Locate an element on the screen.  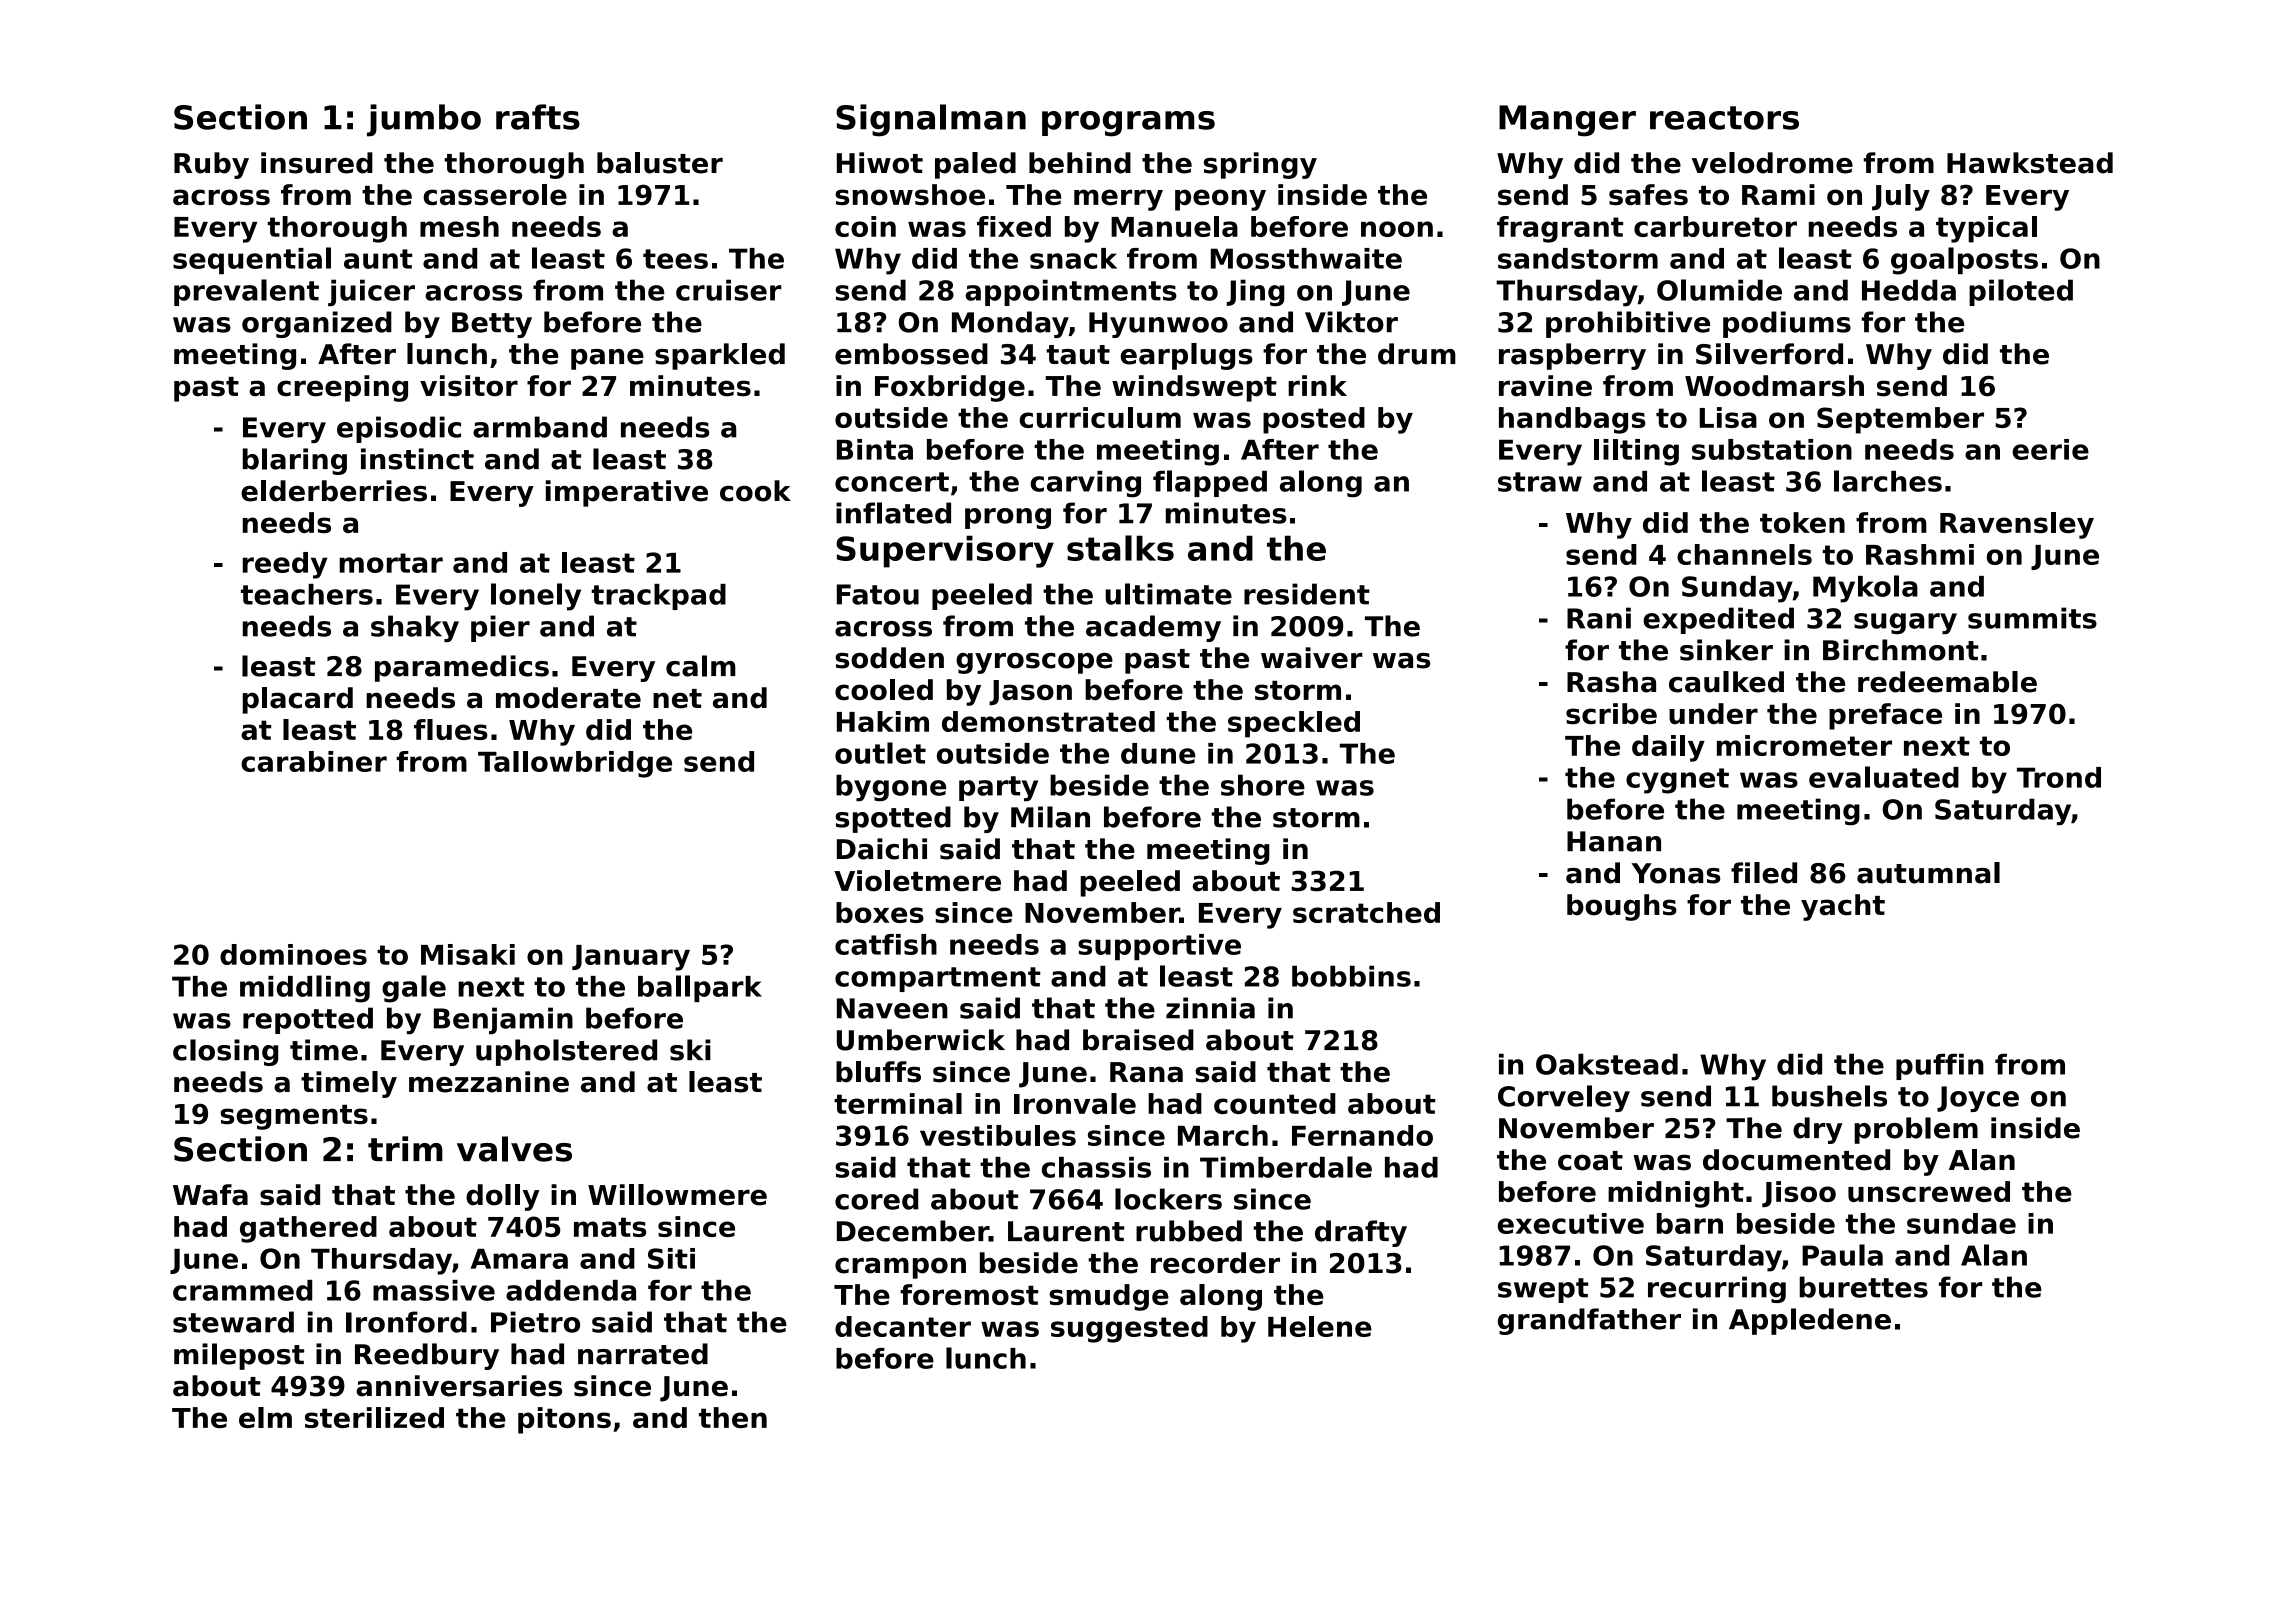
Woodmarsh is located at coordinates (1774, 386).
